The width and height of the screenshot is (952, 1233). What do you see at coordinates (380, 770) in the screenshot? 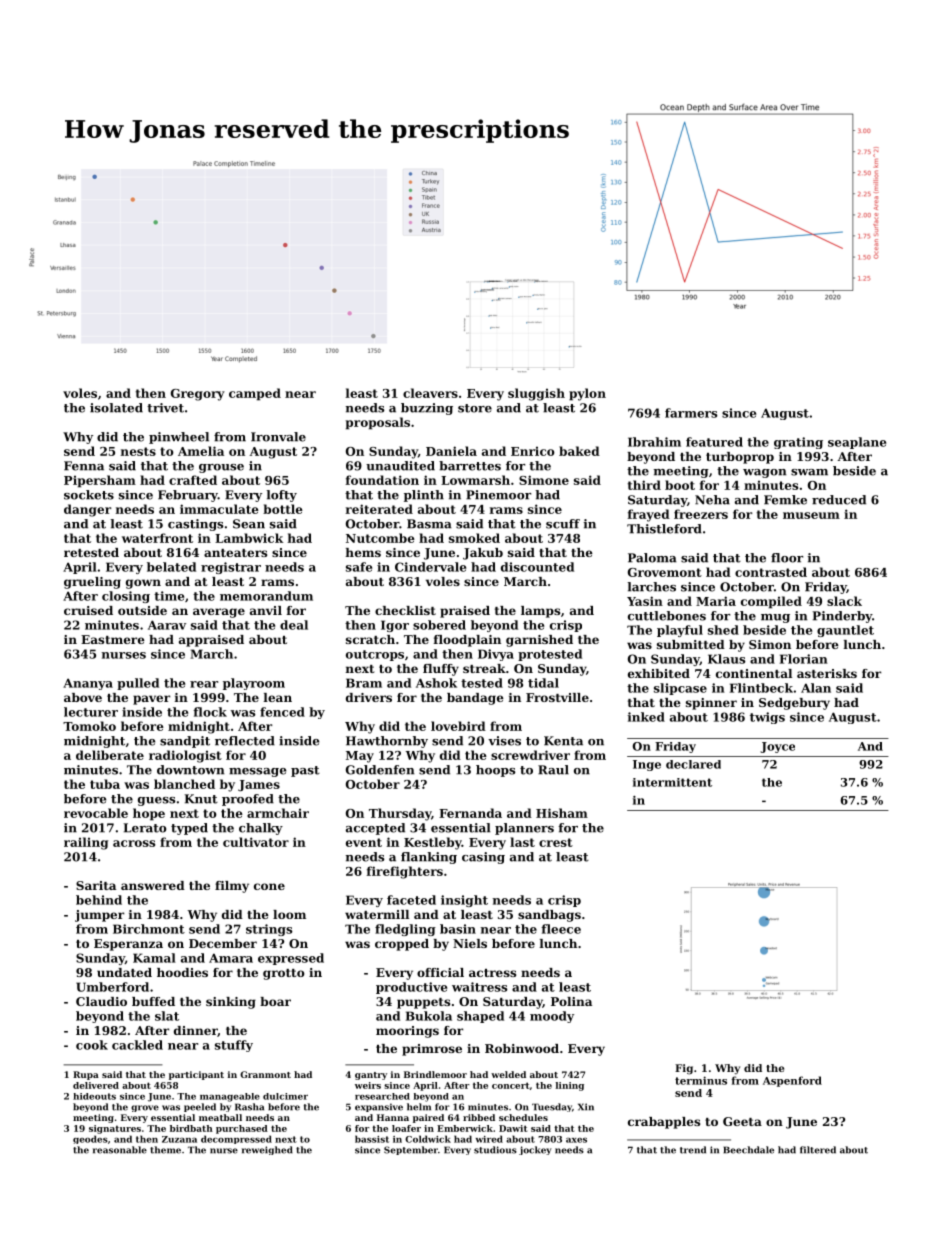
I see `Goldenfen` at bounding box center [380, 770].
